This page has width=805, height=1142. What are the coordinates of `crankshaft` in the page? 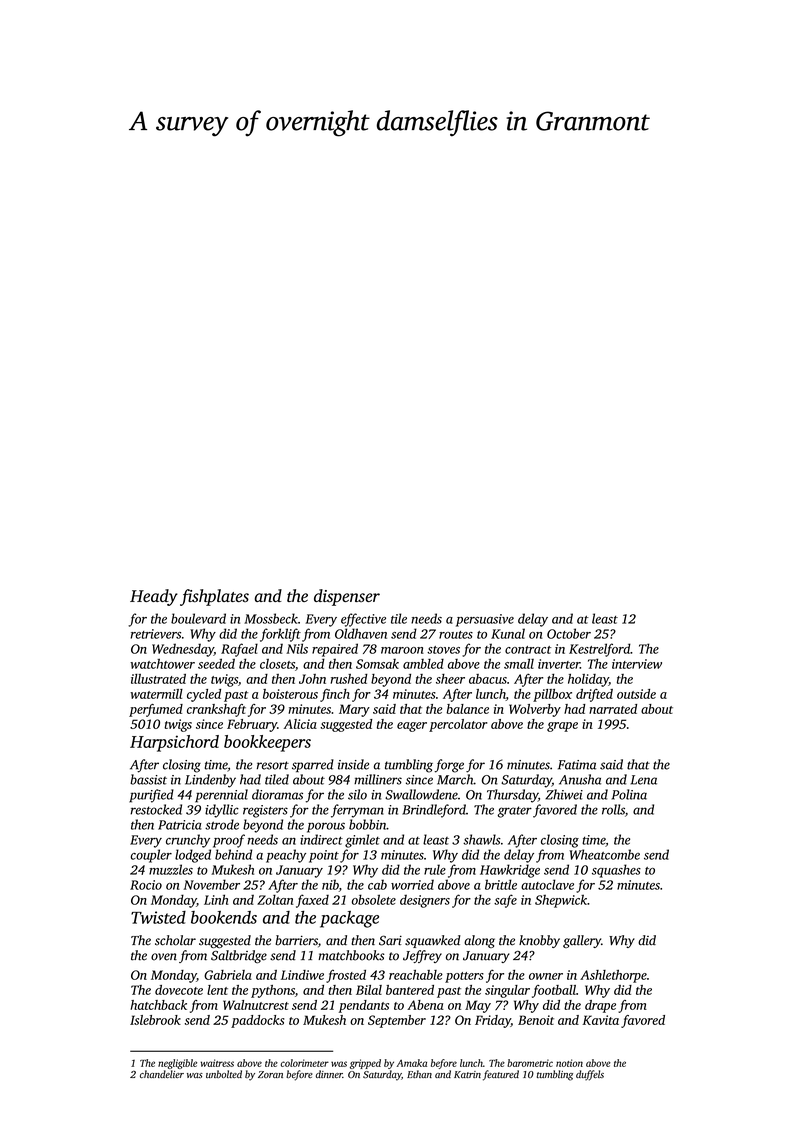 It's located at (216, 710).
